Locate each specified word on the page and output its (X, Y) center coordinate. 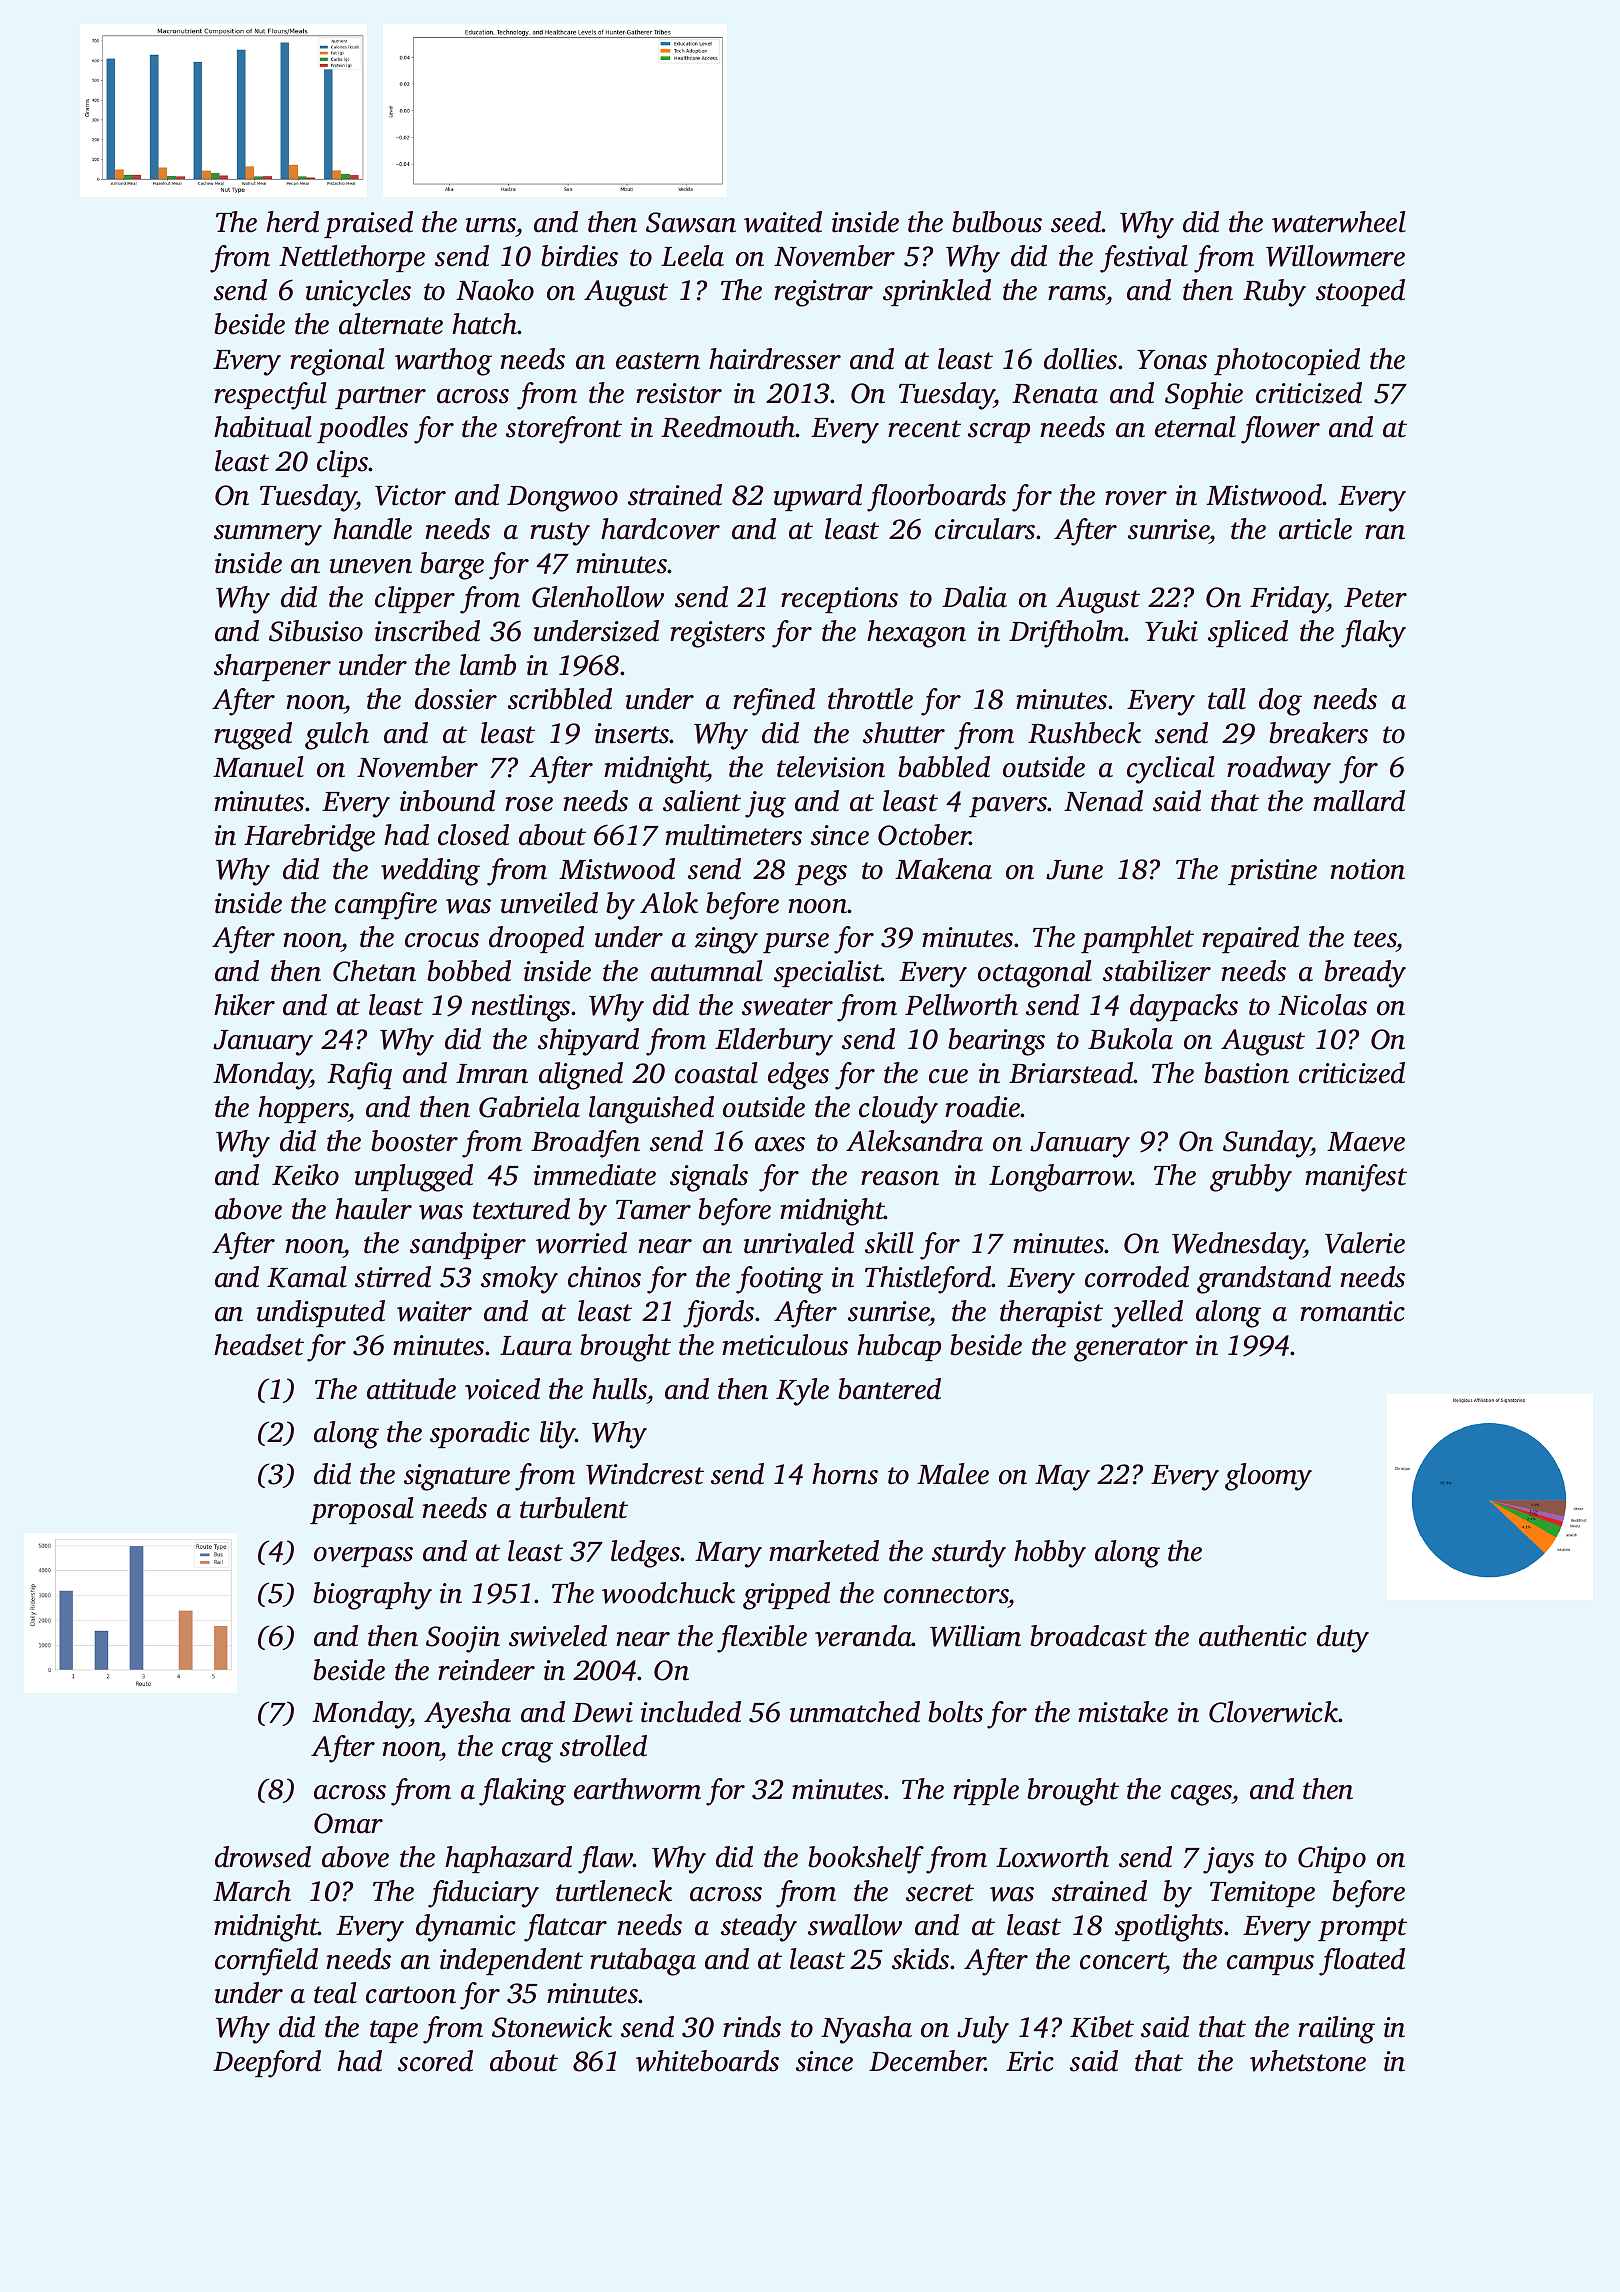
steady (759, 1928)
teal (335, 1993)
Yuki (1171, 631)
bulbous (997, 222)
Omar (348, 1823)
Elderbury (774, 1042)
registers (717, 634)
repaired (1250, 939)
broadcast (1088, 1636)
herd (292, 222)
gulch (337, 736)
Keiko (305, 1175)
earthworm (637, 1789)
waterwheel (1339, 222)
